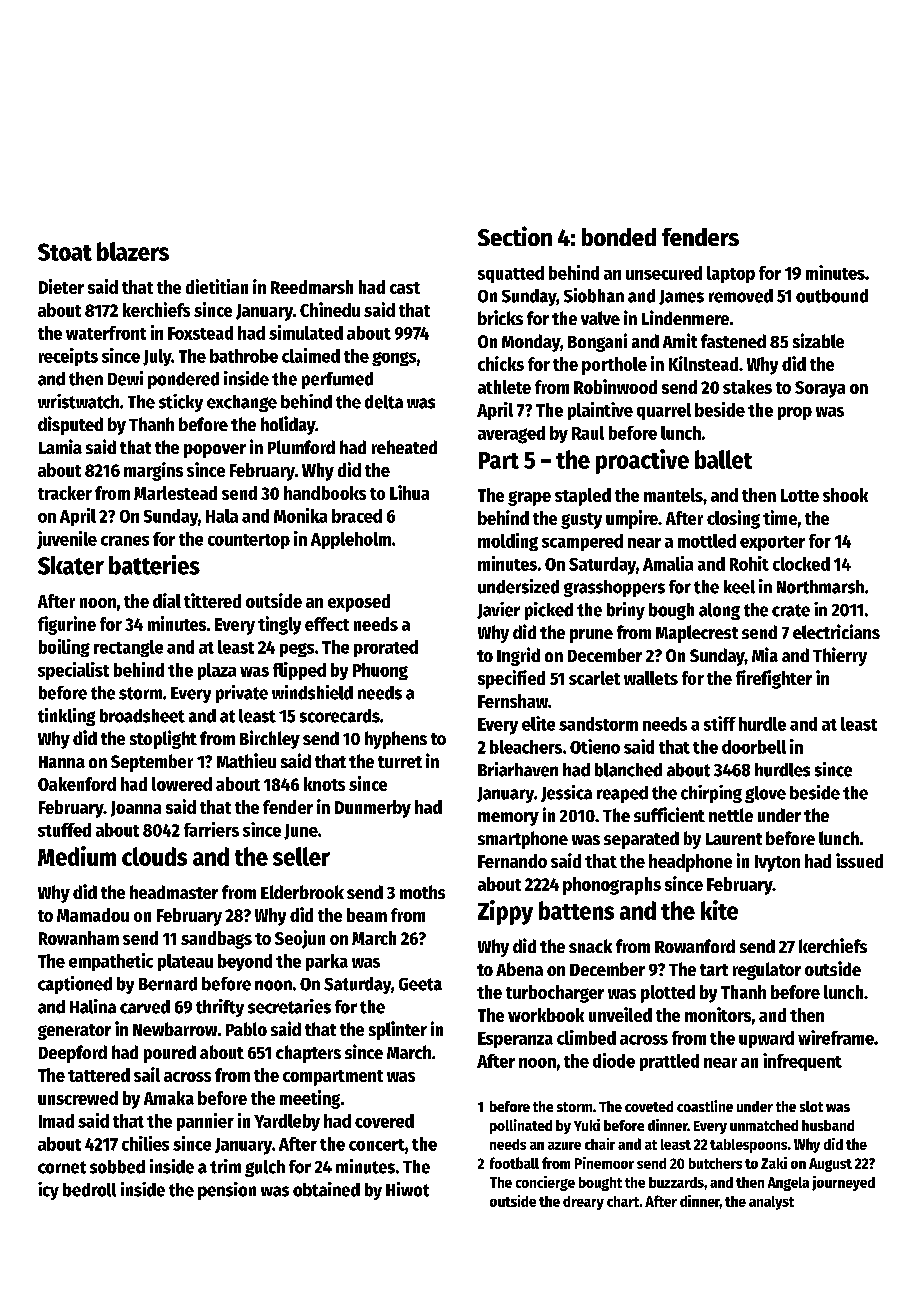 The width and height of the image is (924, 1308). What do you see at coordinates (217, 286) in the image?
I see `dietitian` at bounding box center [217, 286].
